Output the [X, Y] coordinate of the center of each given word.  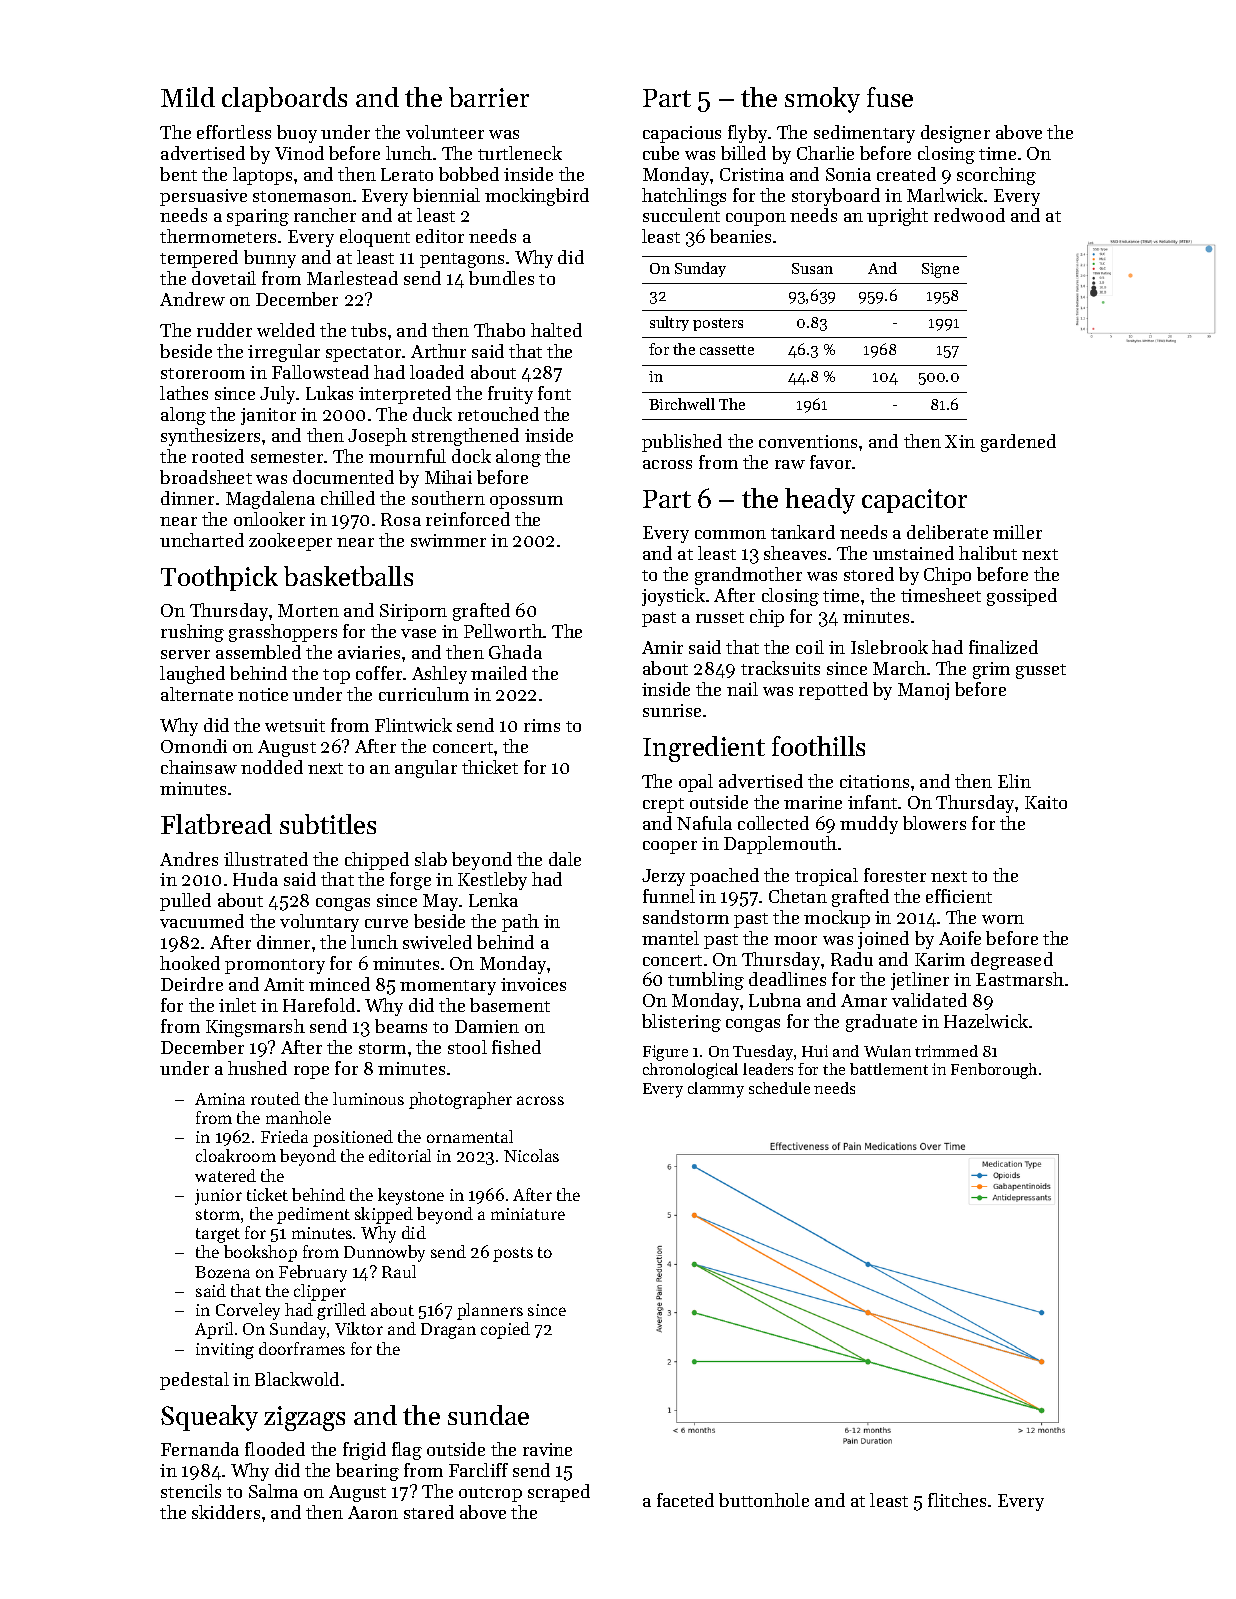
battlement [889, 1069]
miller [1017, 532]
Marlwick [946, 195]
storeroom [203, 373]
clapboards [284, 99]
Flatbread [216, 824]
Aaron [373, 1512]
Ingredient [704, 749]
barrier [489, 97]
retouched [498, 414]
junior [218, 1197]
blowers [934, 823]
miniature [528, 1214]
